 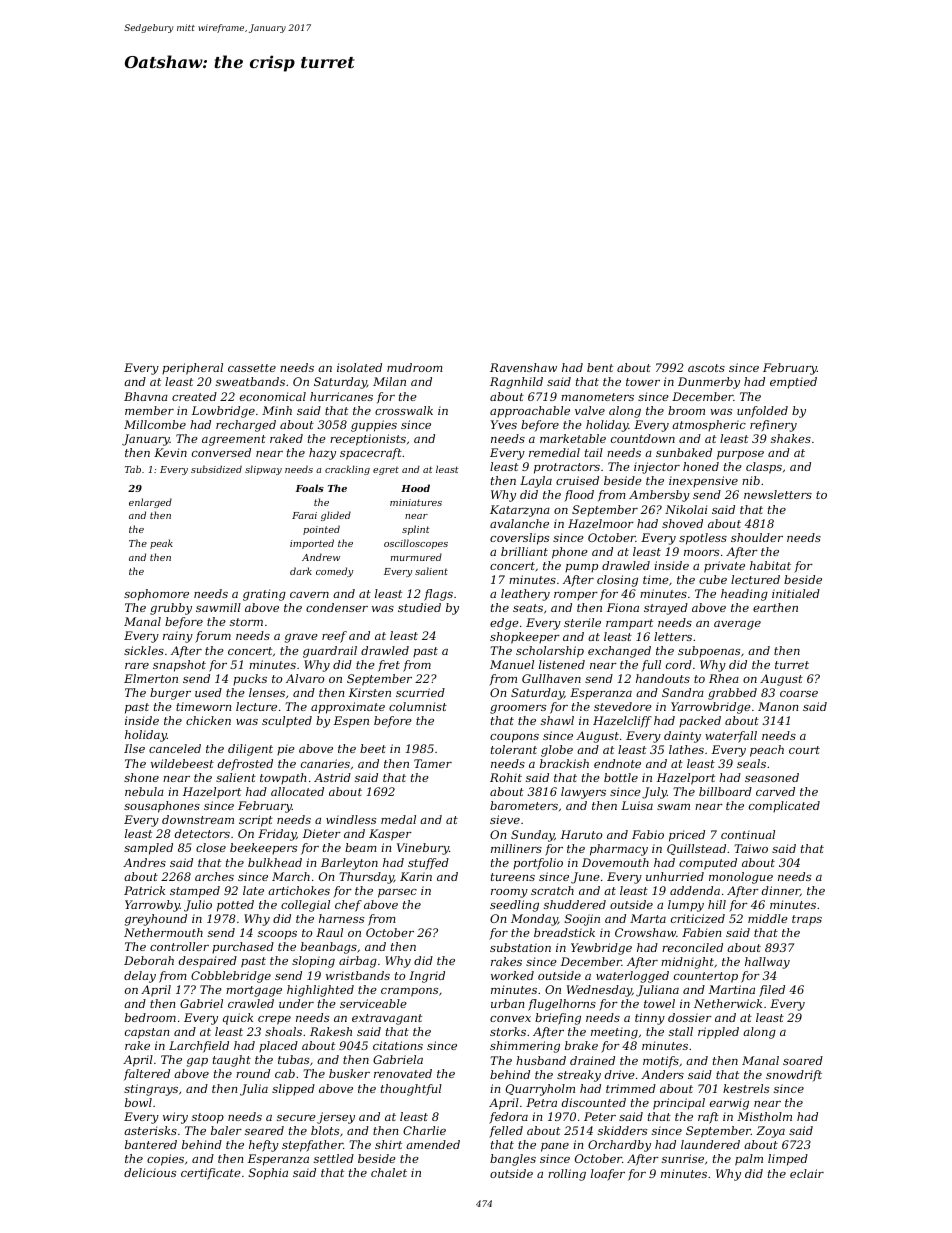 I want to click on eclair, so click(x=807, y=1173).
